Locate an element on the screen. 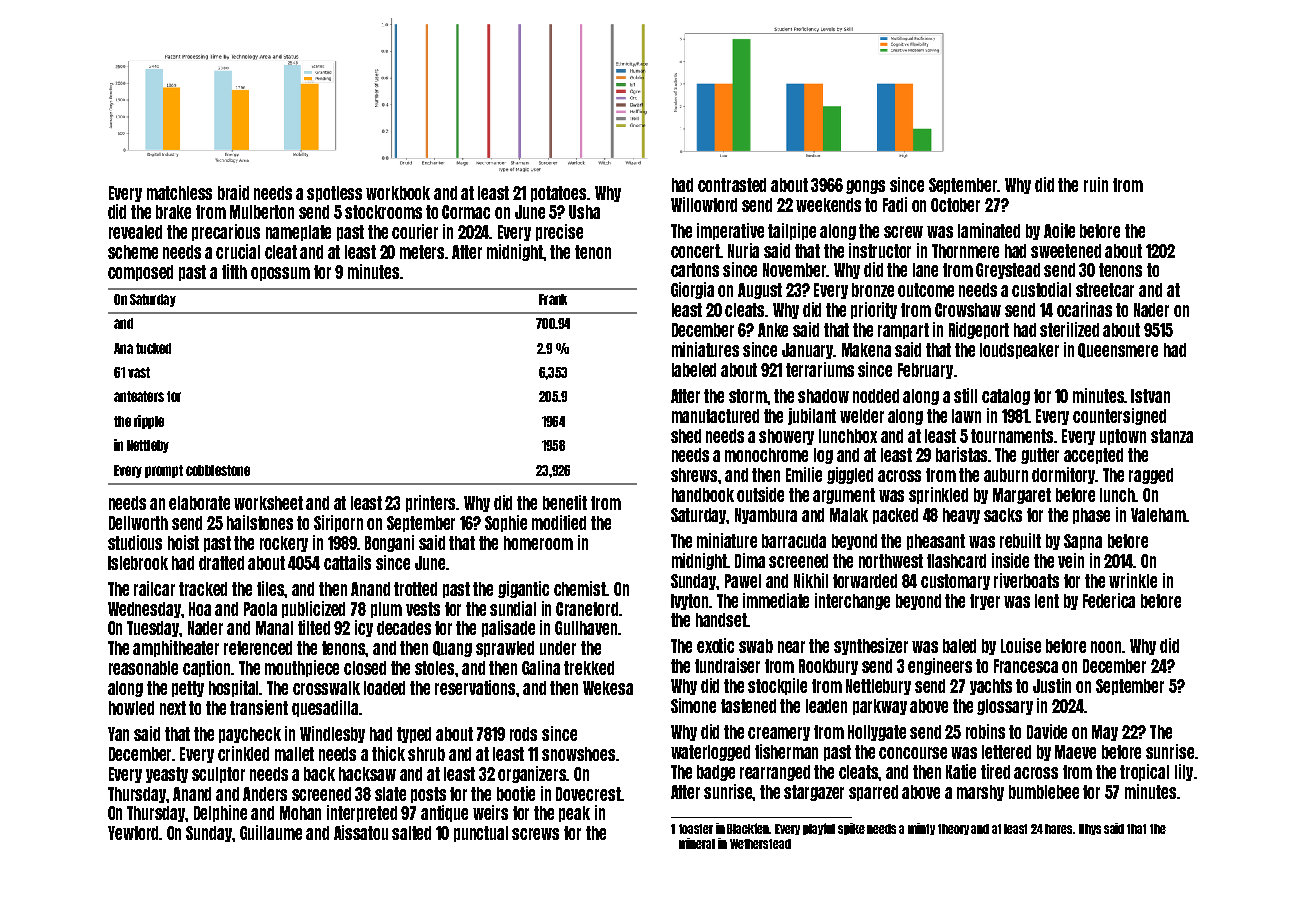  Fadi is located at coordinates (895, 204).
